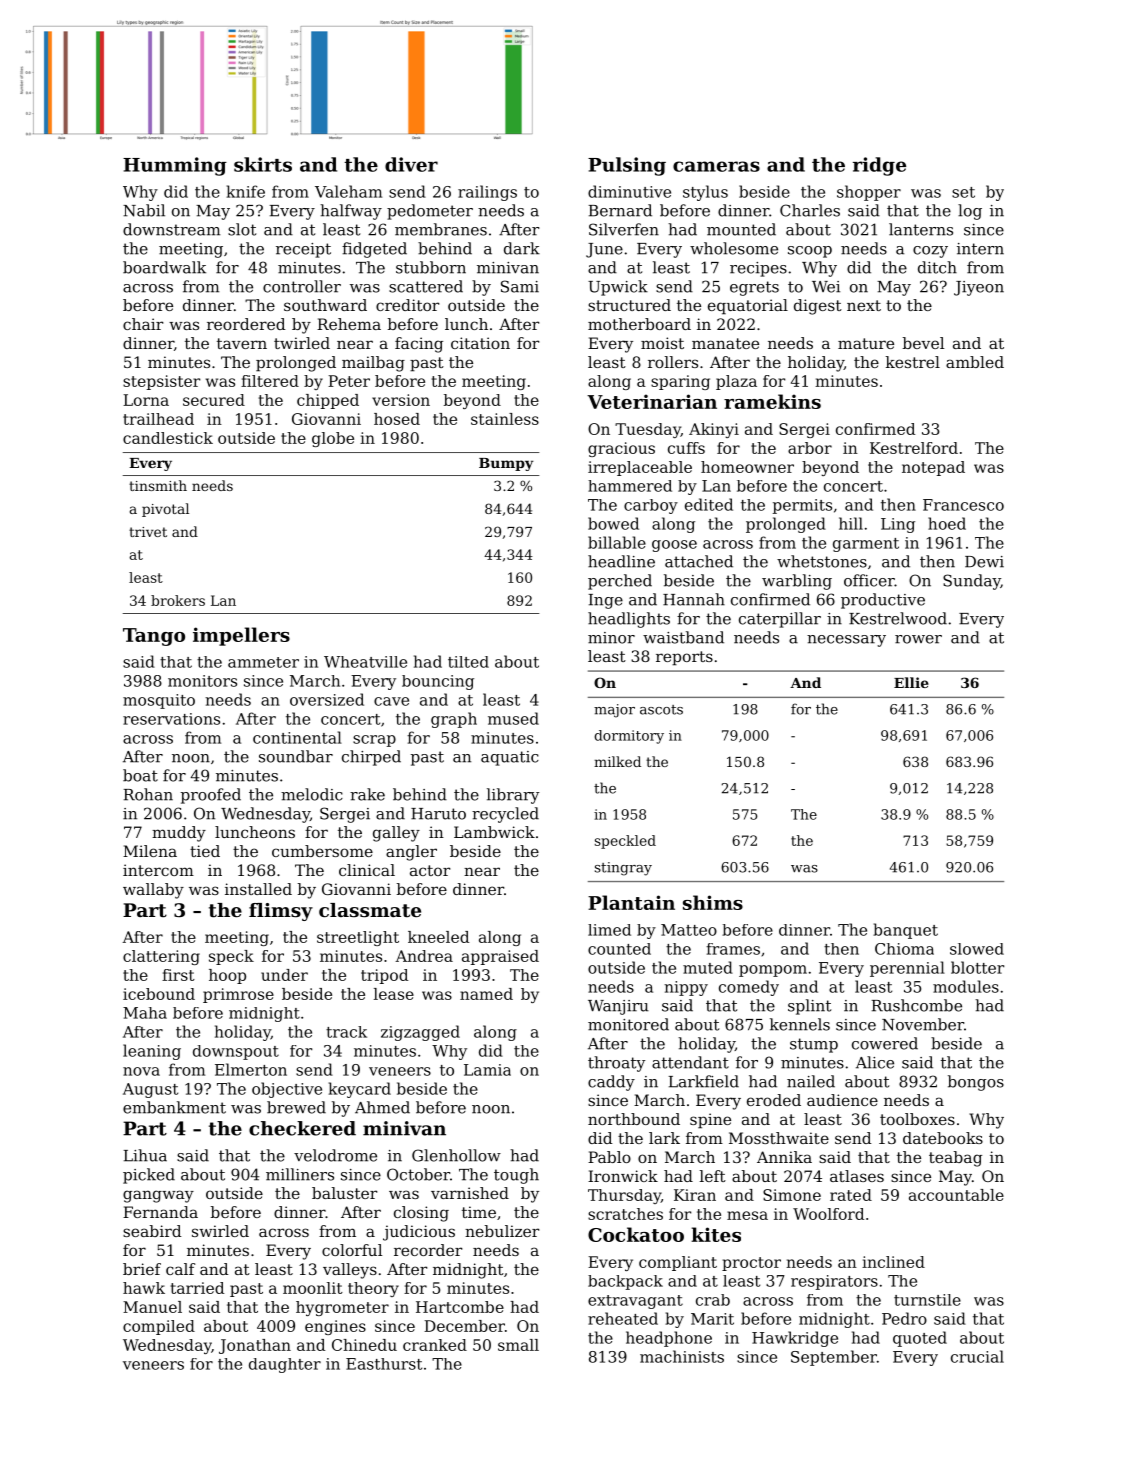 The width and height of the screenshot is (1127, 1459). Describe the element at coordinates (468, 662) in the screenshot. I see `tilted` at that location.
